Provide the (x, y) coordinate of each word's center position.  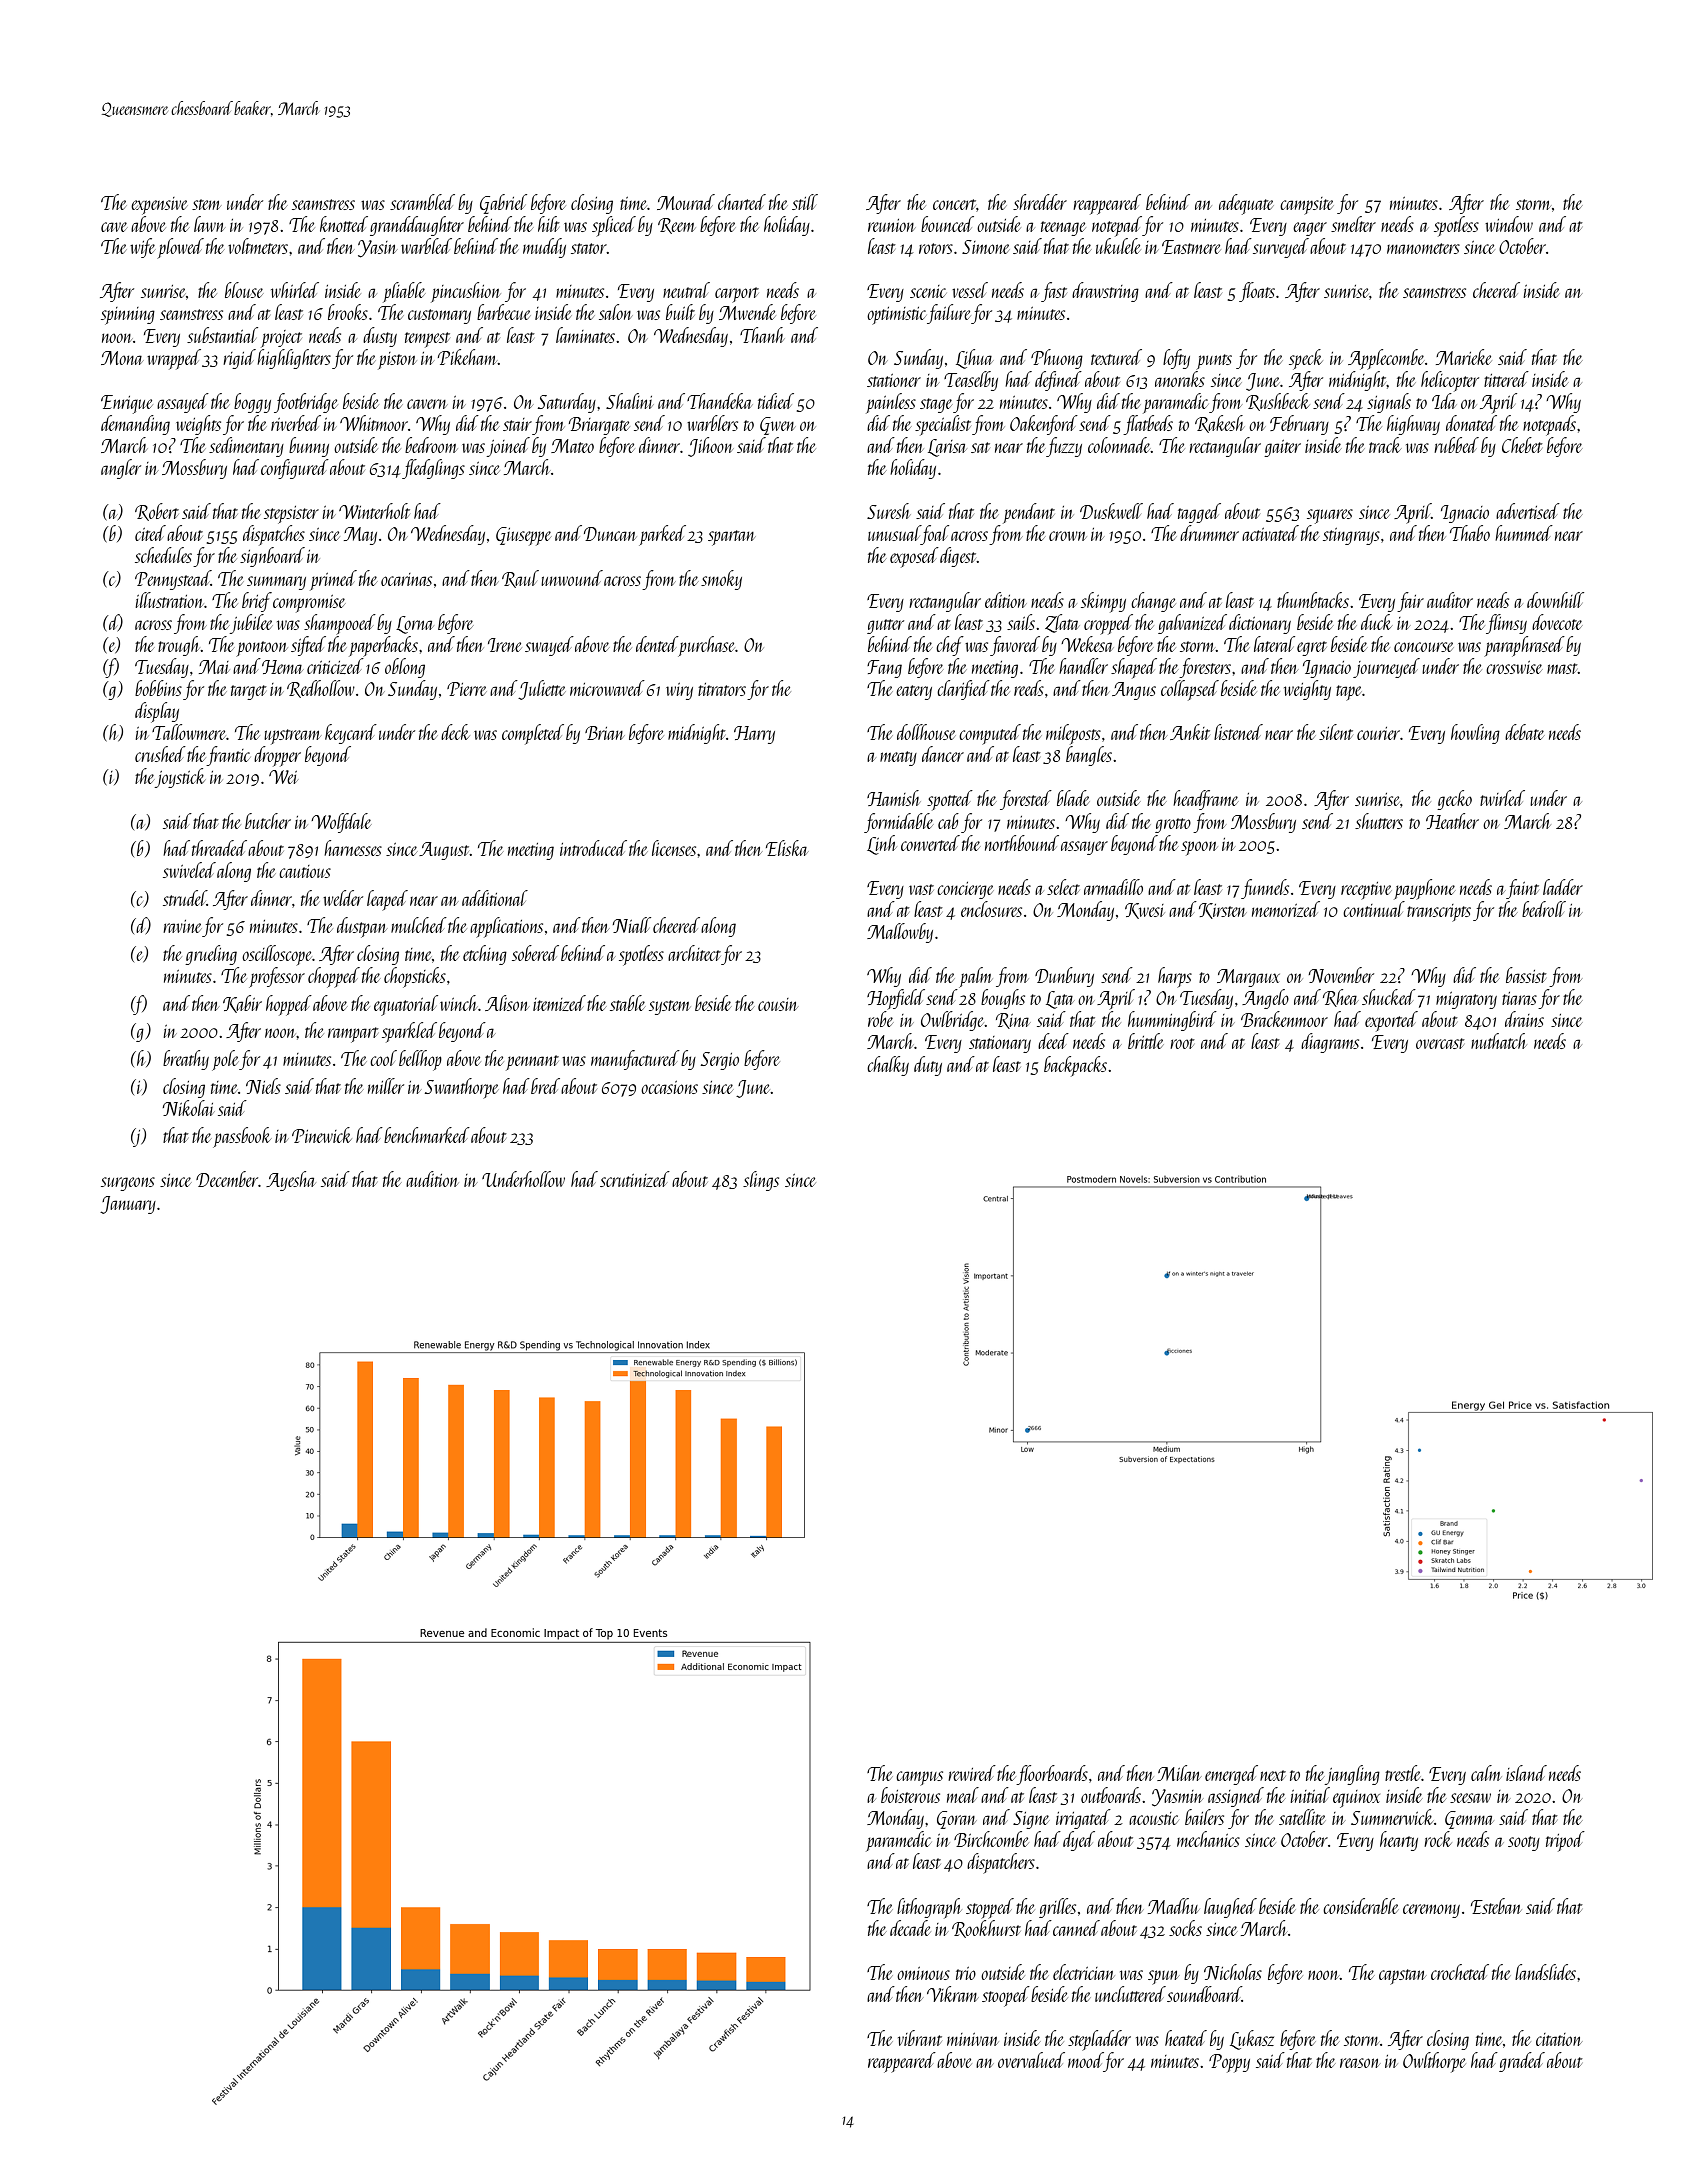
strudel (185, 898)
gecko (1454, 800)
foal (935, 535)
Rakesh (1220, 424)
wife (142, 248)
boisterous (910, 1795)
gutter (885, 626)
